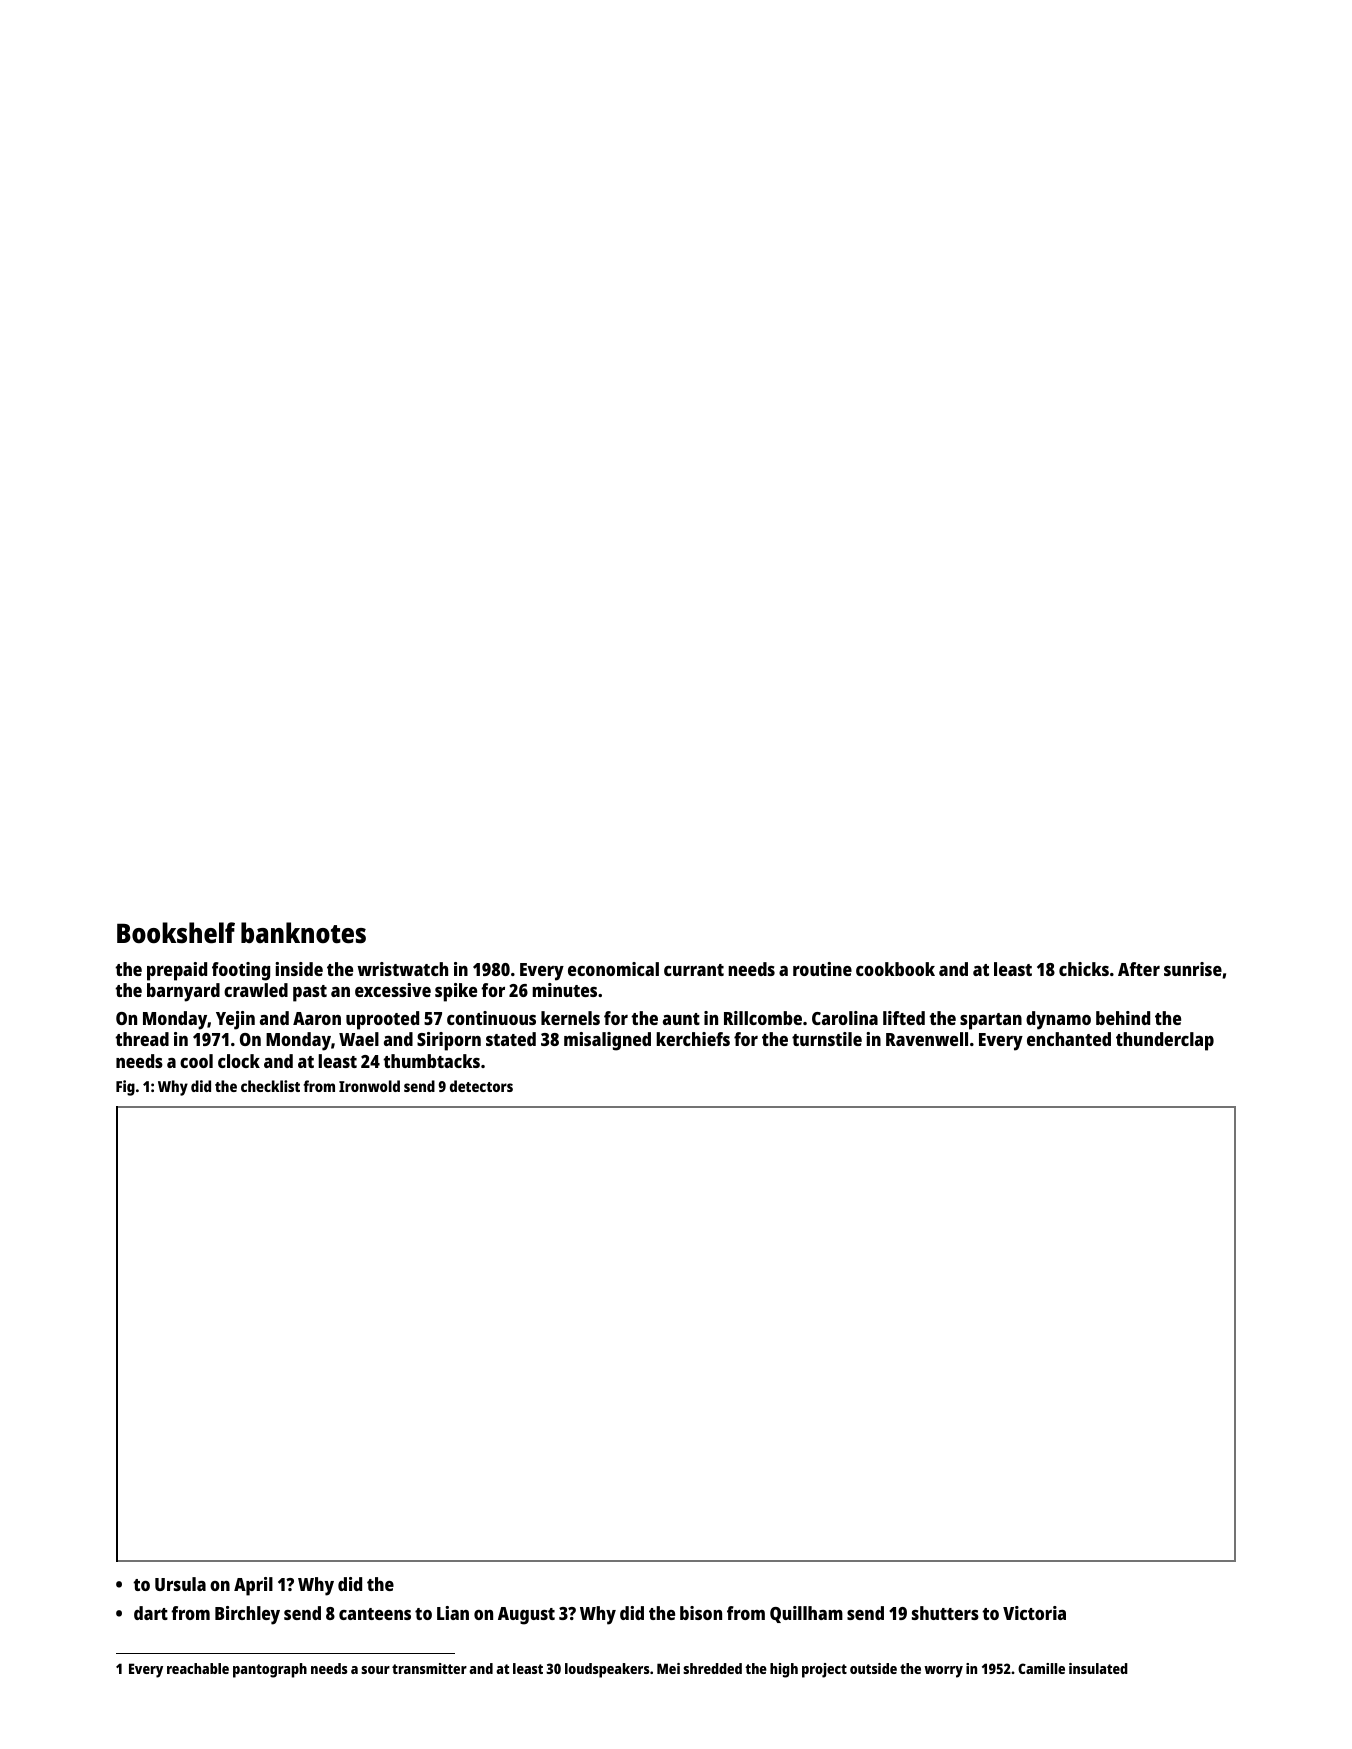 Image resolution: width=1352 pixels, height=1749 pixels. I want to click on loudspeakers, so click(607, 1670).
